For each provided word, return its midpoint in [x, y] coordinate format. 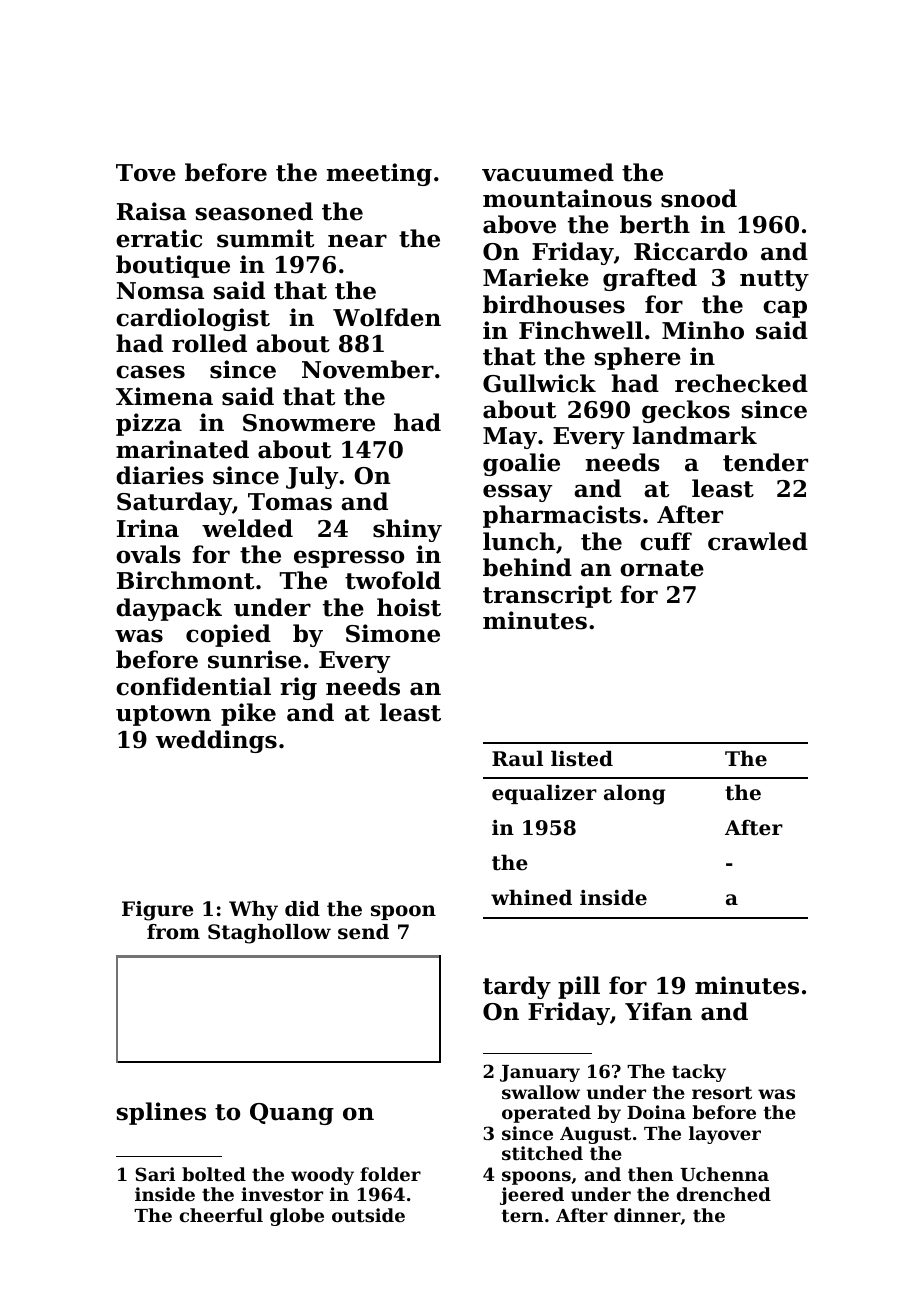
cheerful [221, 1215]
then [650, 1174]
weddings [216, 741]
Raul [517, 758]
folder [390, 1174]
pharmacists [562, 516]
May [510, 438]
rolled [209, 343]
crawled [758, 541]
